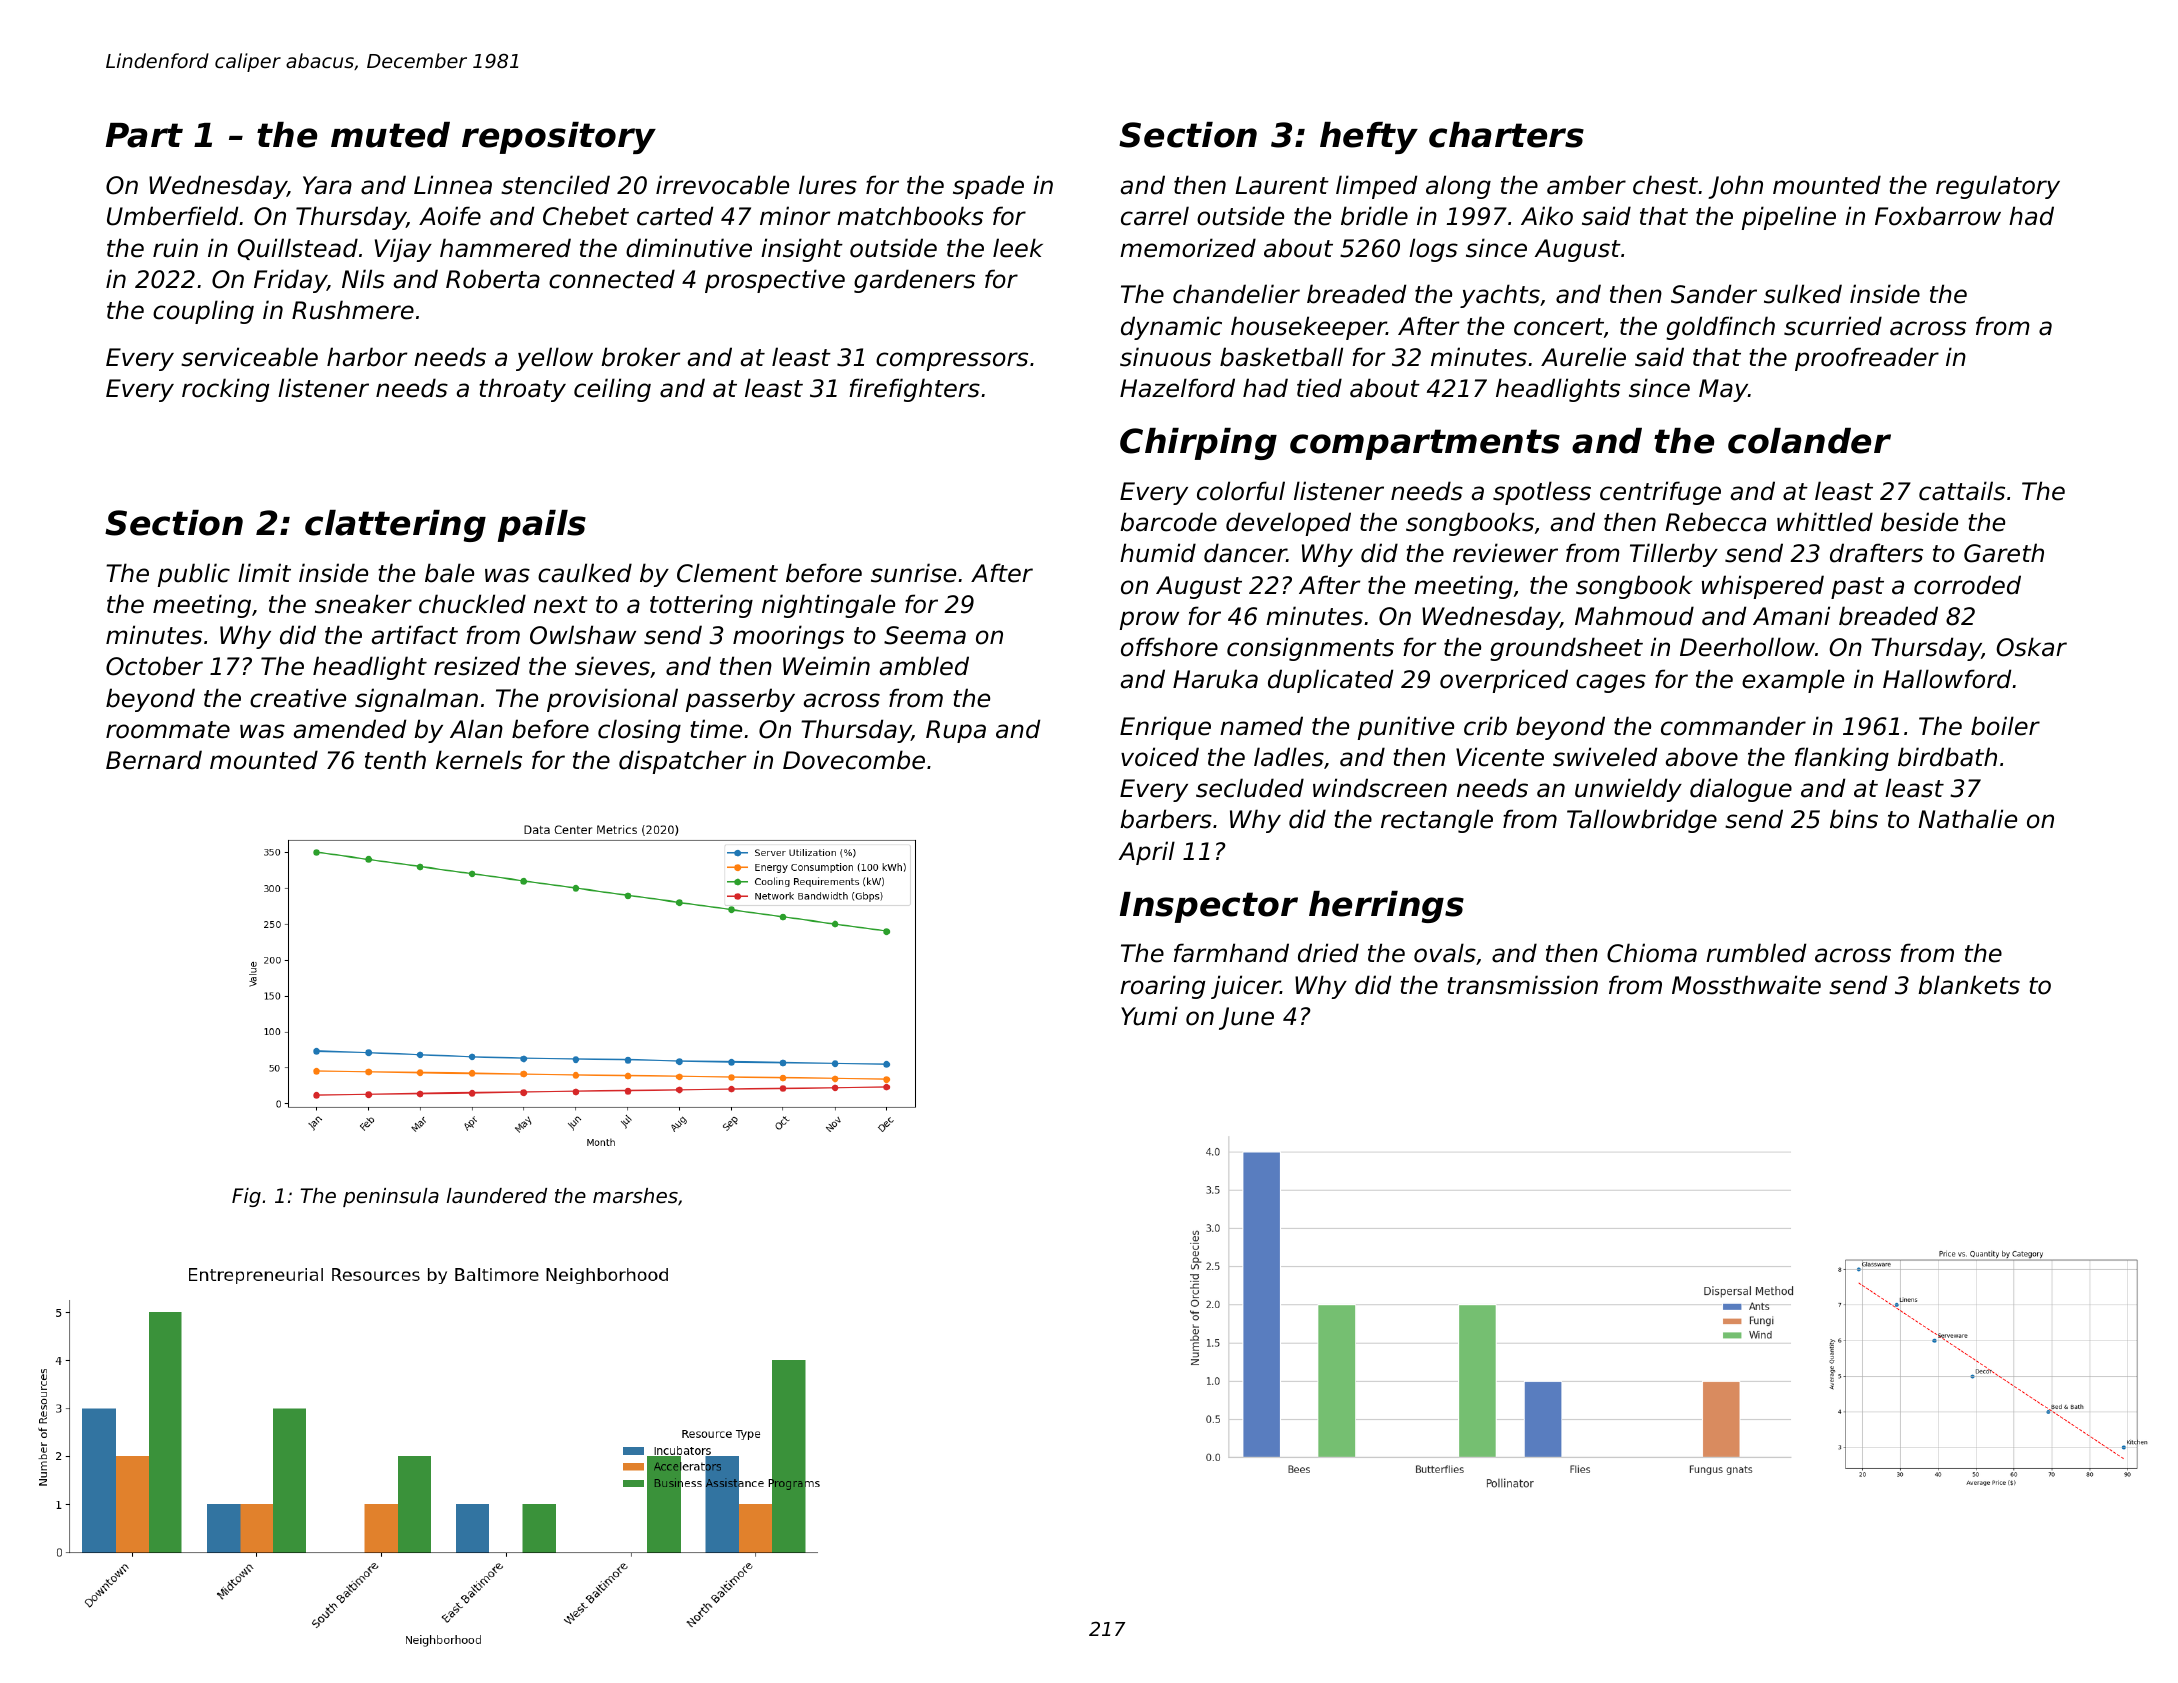 This screenshot has width=2178, height=1683. What do you see at coordinates (1746, 985) in the screenshot?
I see `Mossthwaite` at bounding box center [1746, 985].
